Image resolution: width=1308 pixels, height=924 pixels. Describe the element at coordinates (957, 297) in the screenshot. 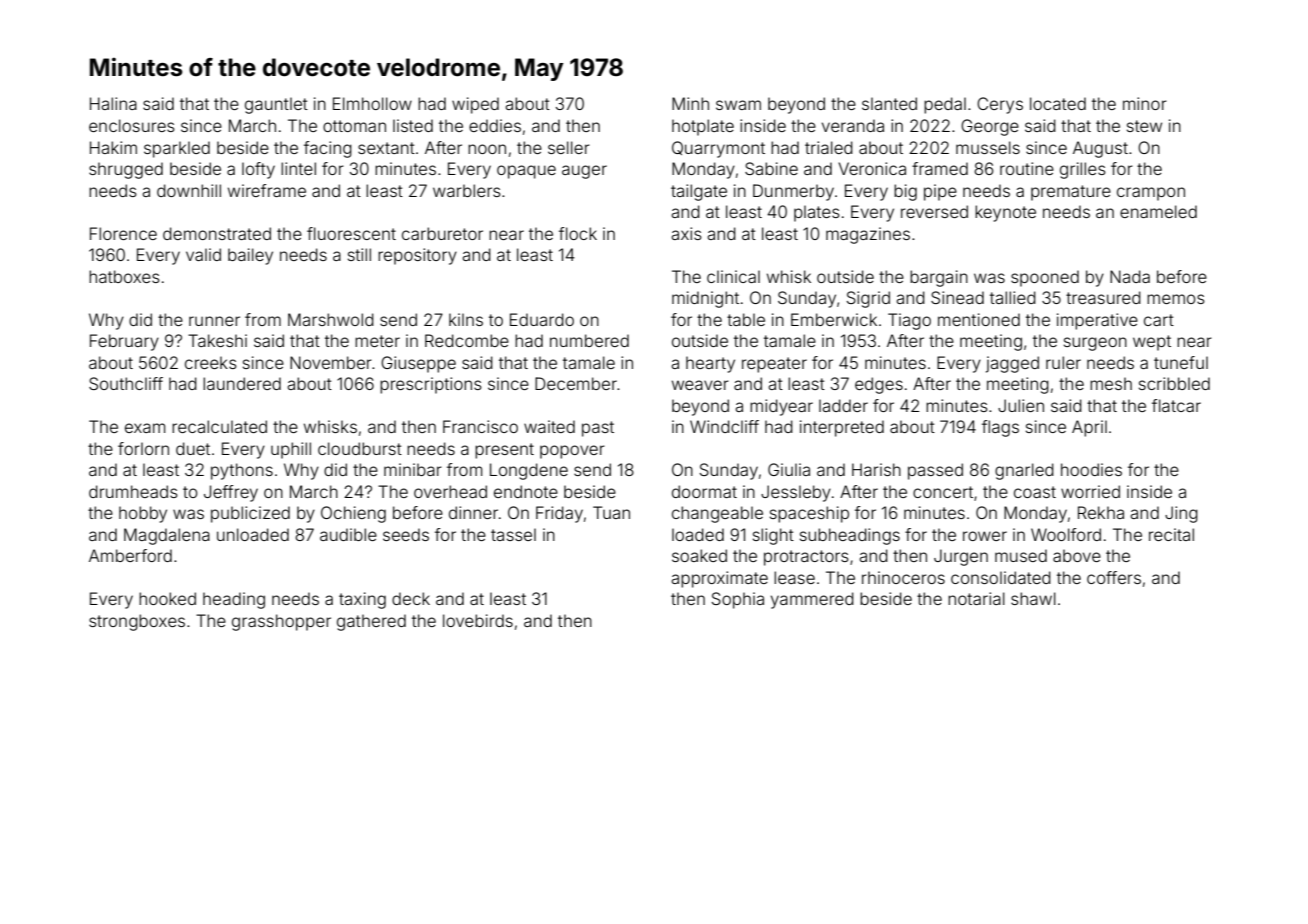

I see `Sinead` at that location.
